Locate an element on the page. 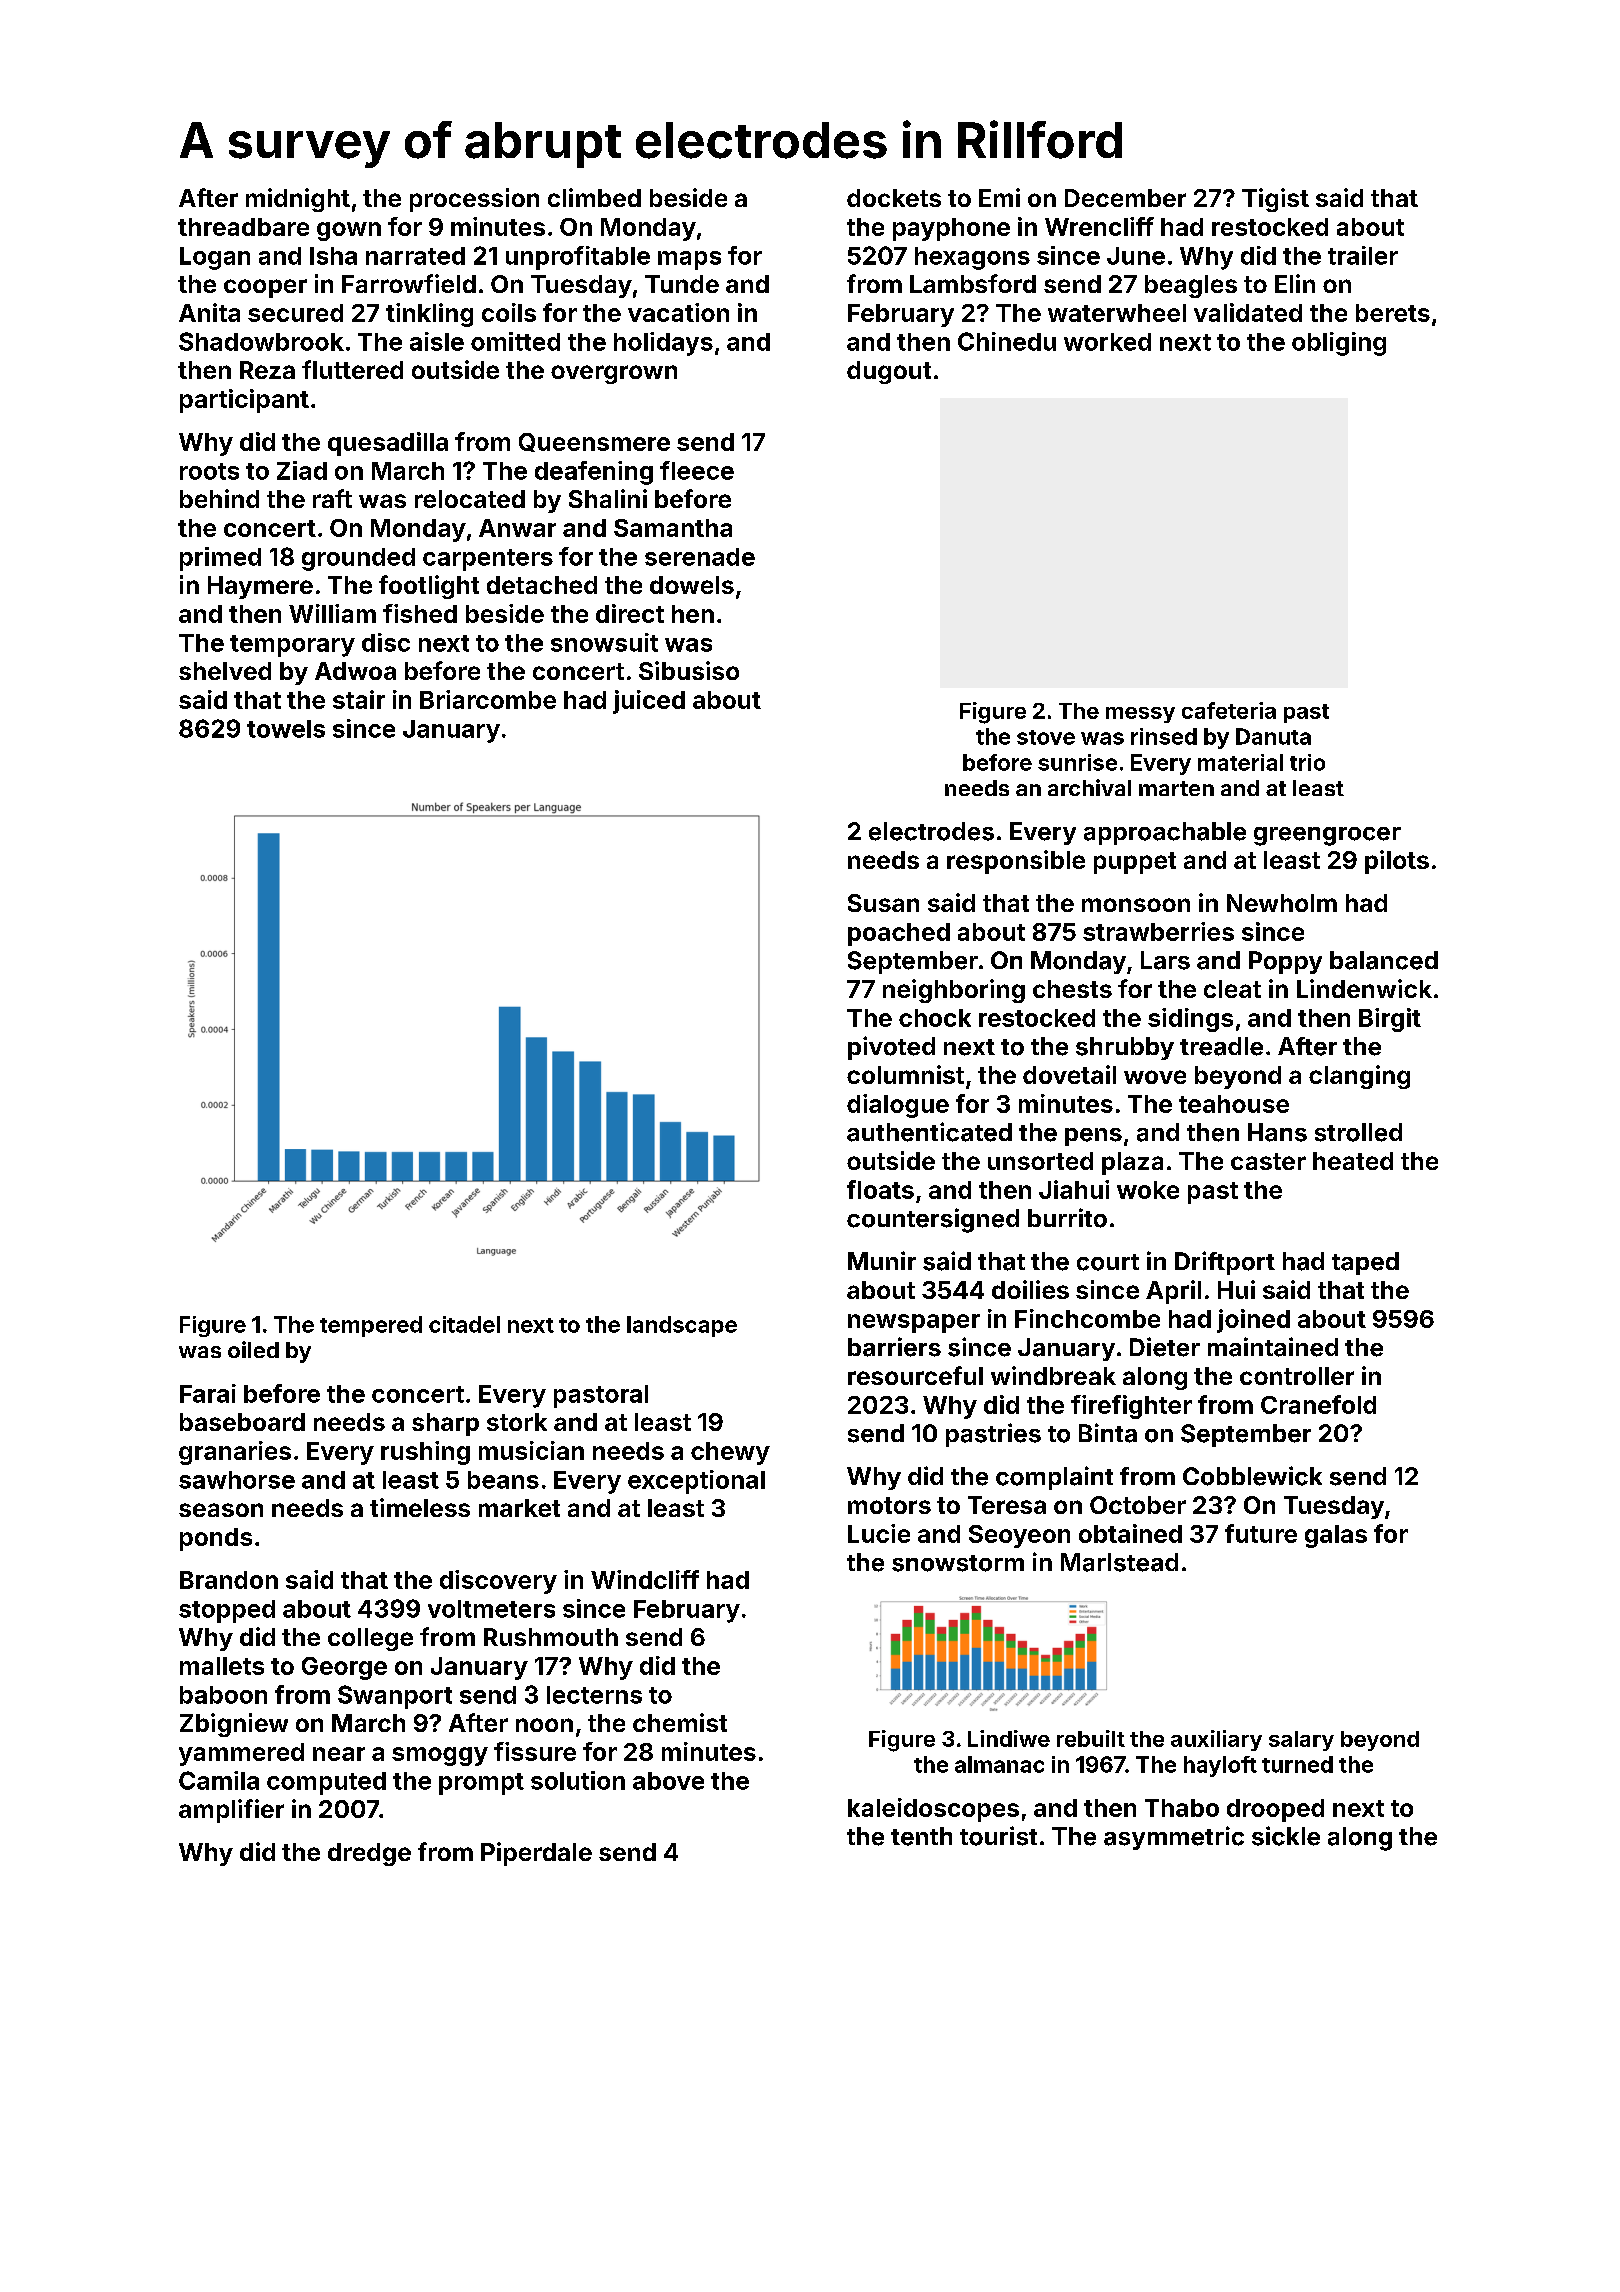 This document has width=1620, height=2292. Elin is located at coordinates (1295, 283).
